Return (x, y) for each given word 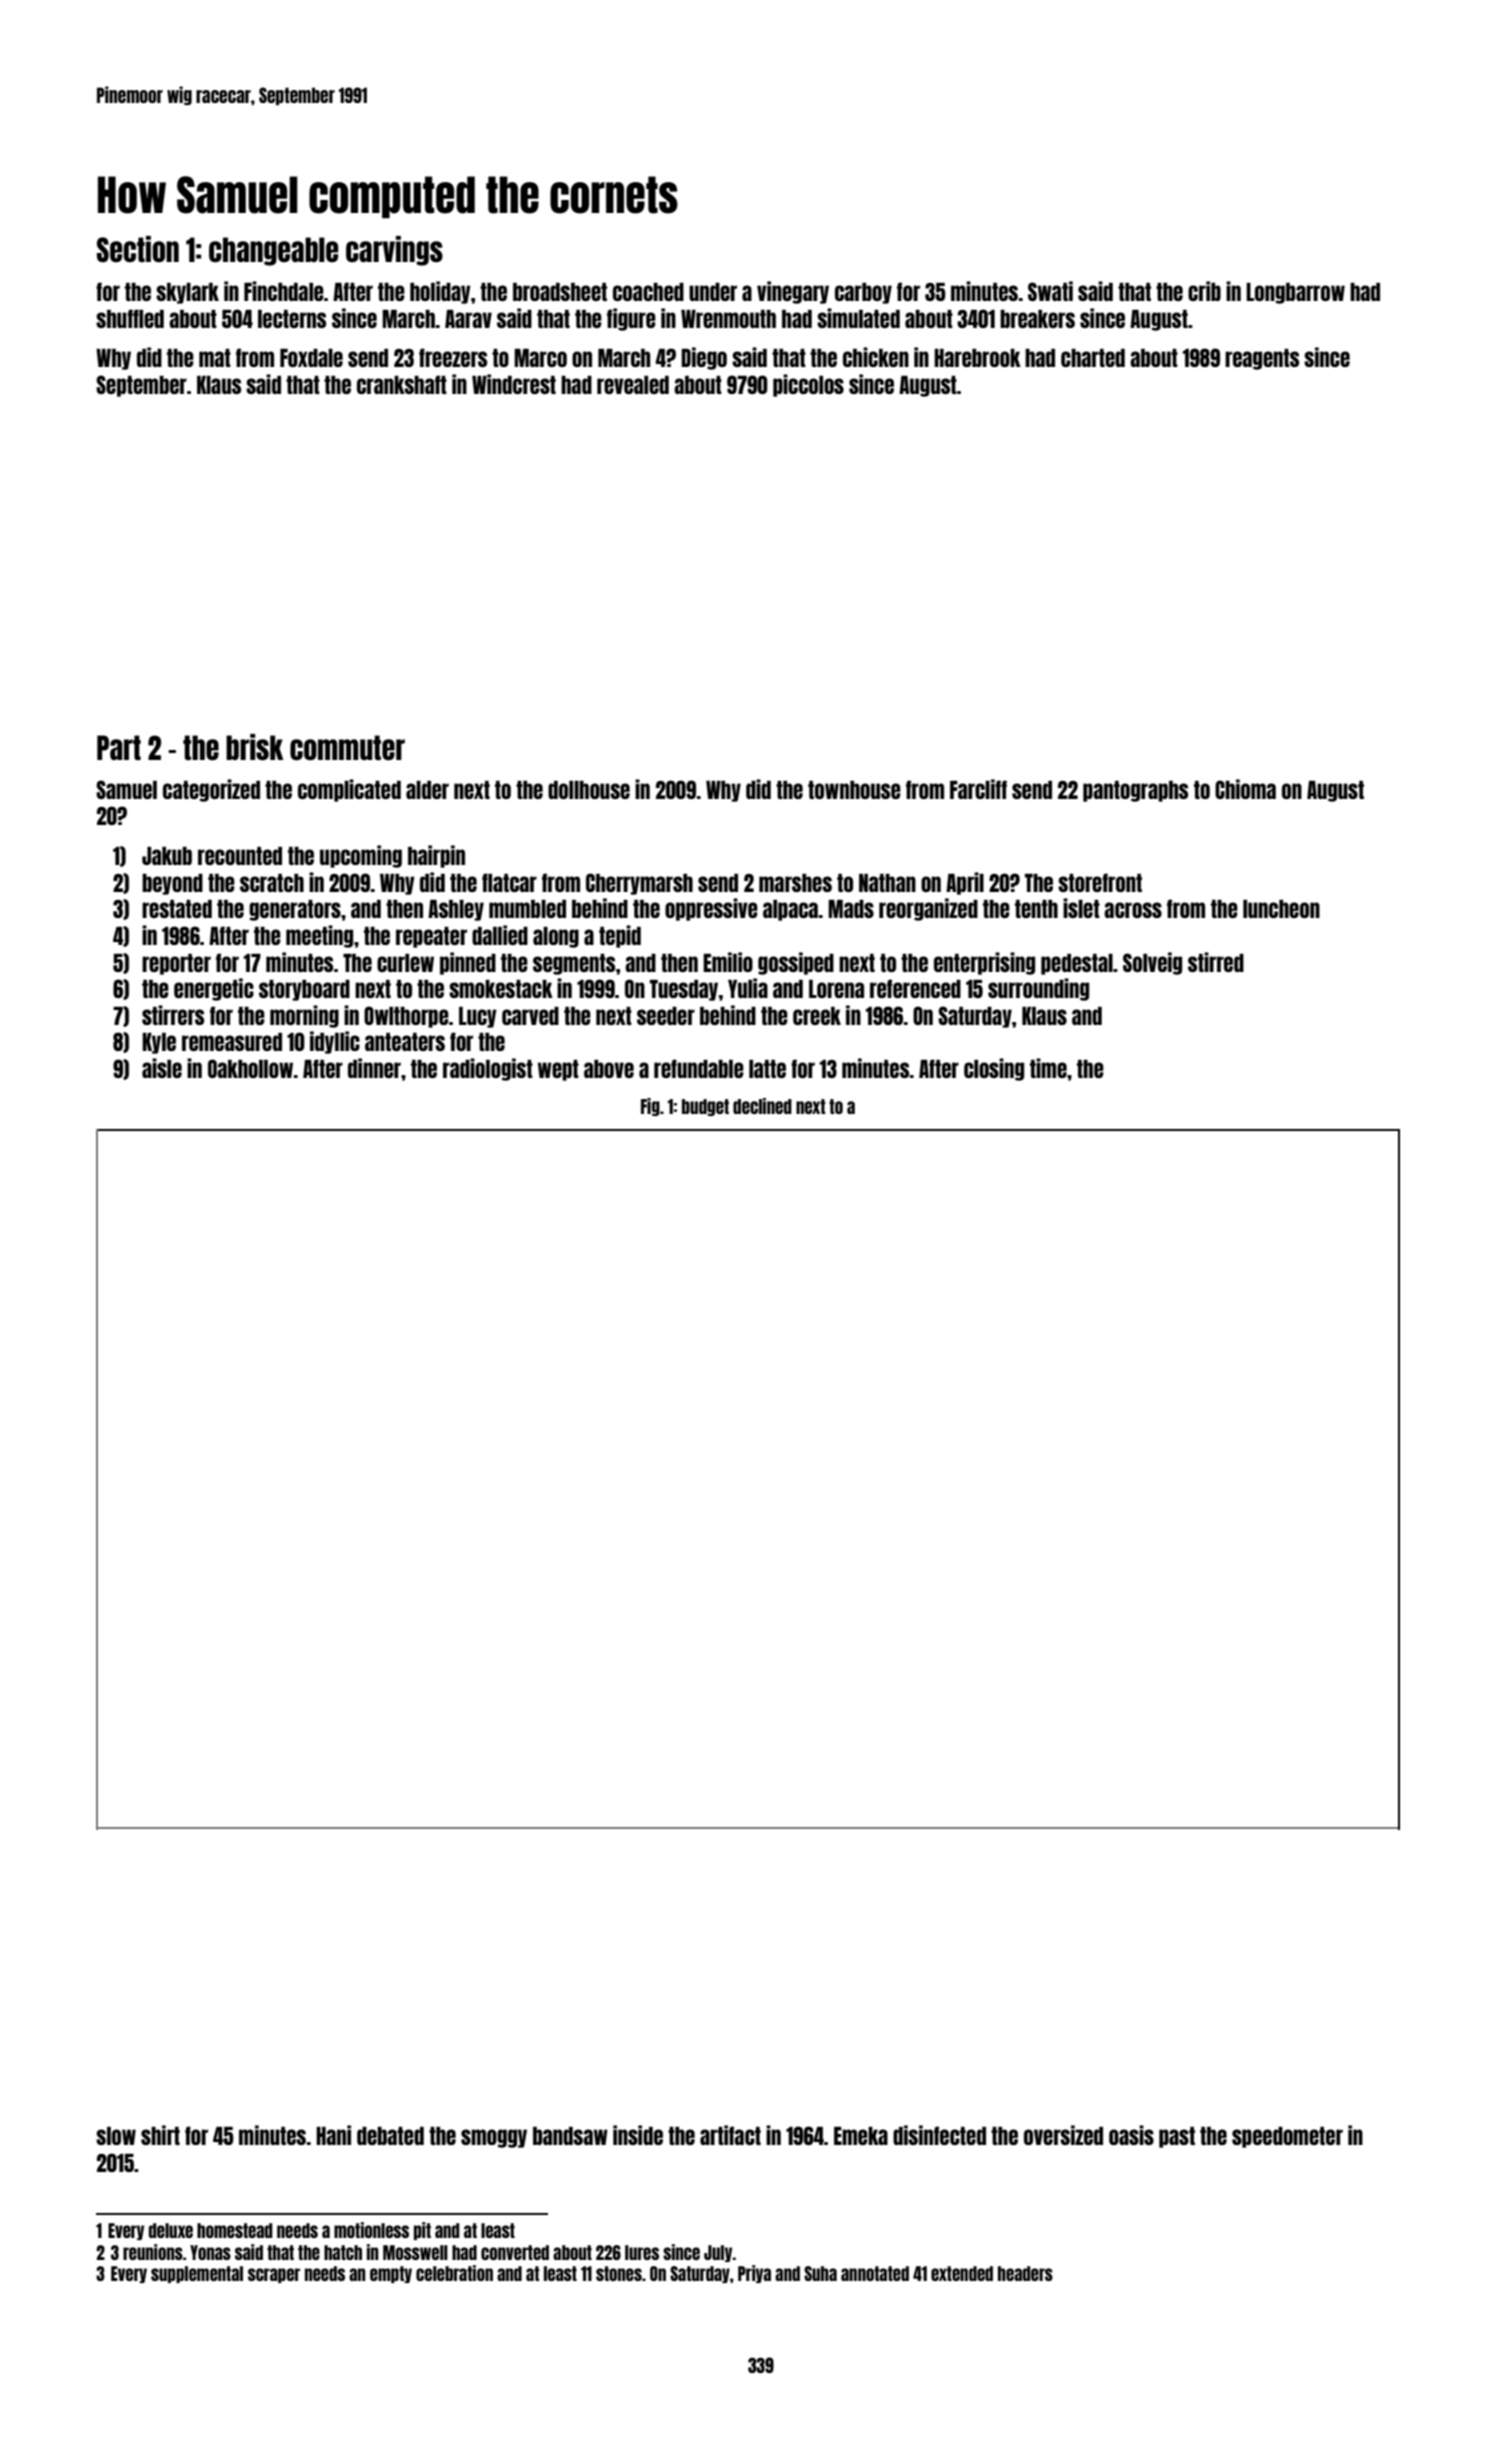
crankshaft (402, 384)
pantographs (1135, 791)
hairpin (436, 856)
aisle (162, 1068)
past (1177, 2137)
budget (705, 1107)
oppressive (711, 909)
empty (391, 2274)
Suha (820, 2273)
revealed (633, 385)
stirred (1216, 962)
